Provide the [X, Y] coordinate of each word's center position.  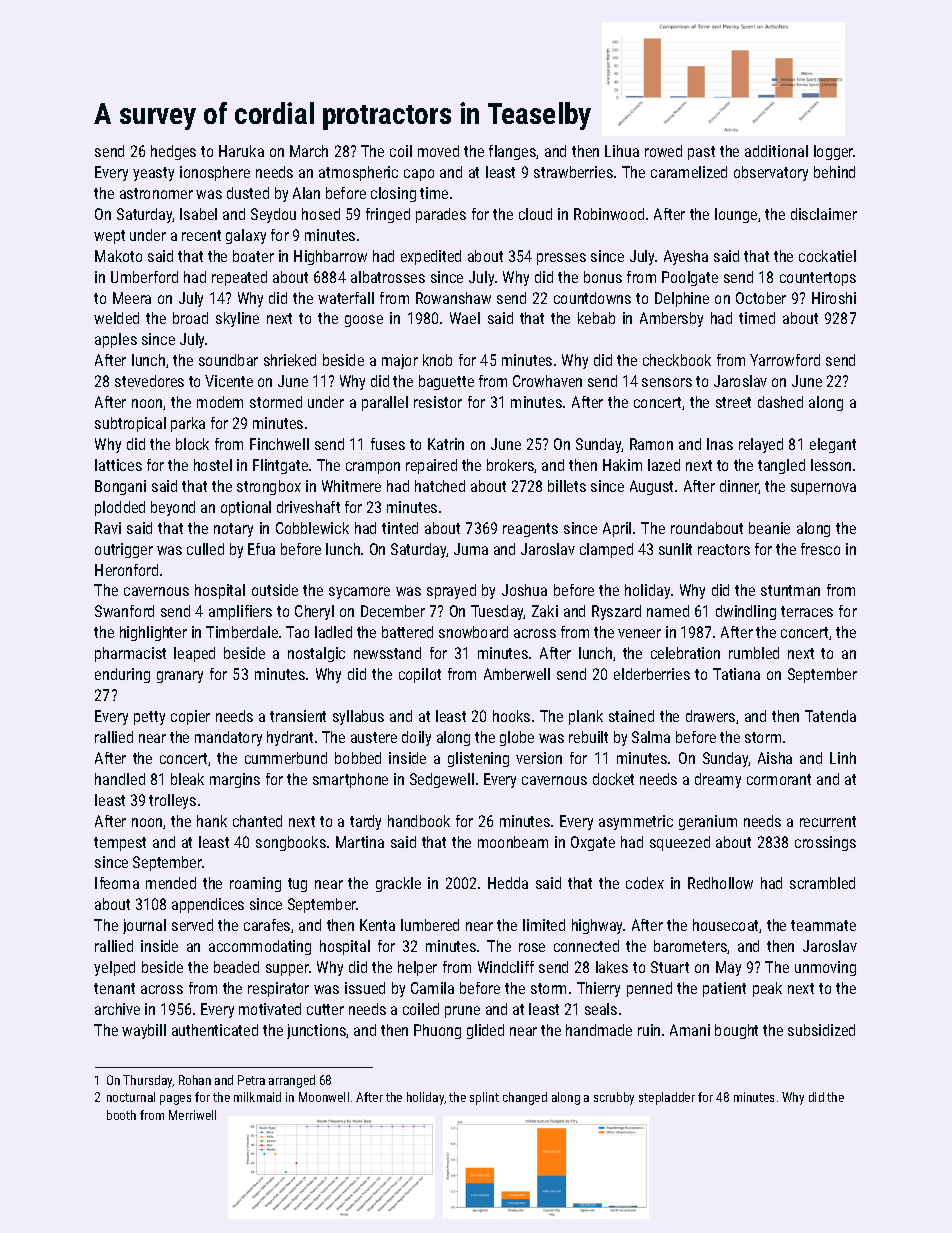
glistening [478, 759]
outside [275, 590]
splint [484, 1098]
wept [109, 237]
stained [631, 716]
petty [149, 718]
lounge [736, 215]
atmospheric [358, 173]
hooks [511, 716]
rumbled [754, 653]
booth [121, 1115]
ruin [649, 1030]
